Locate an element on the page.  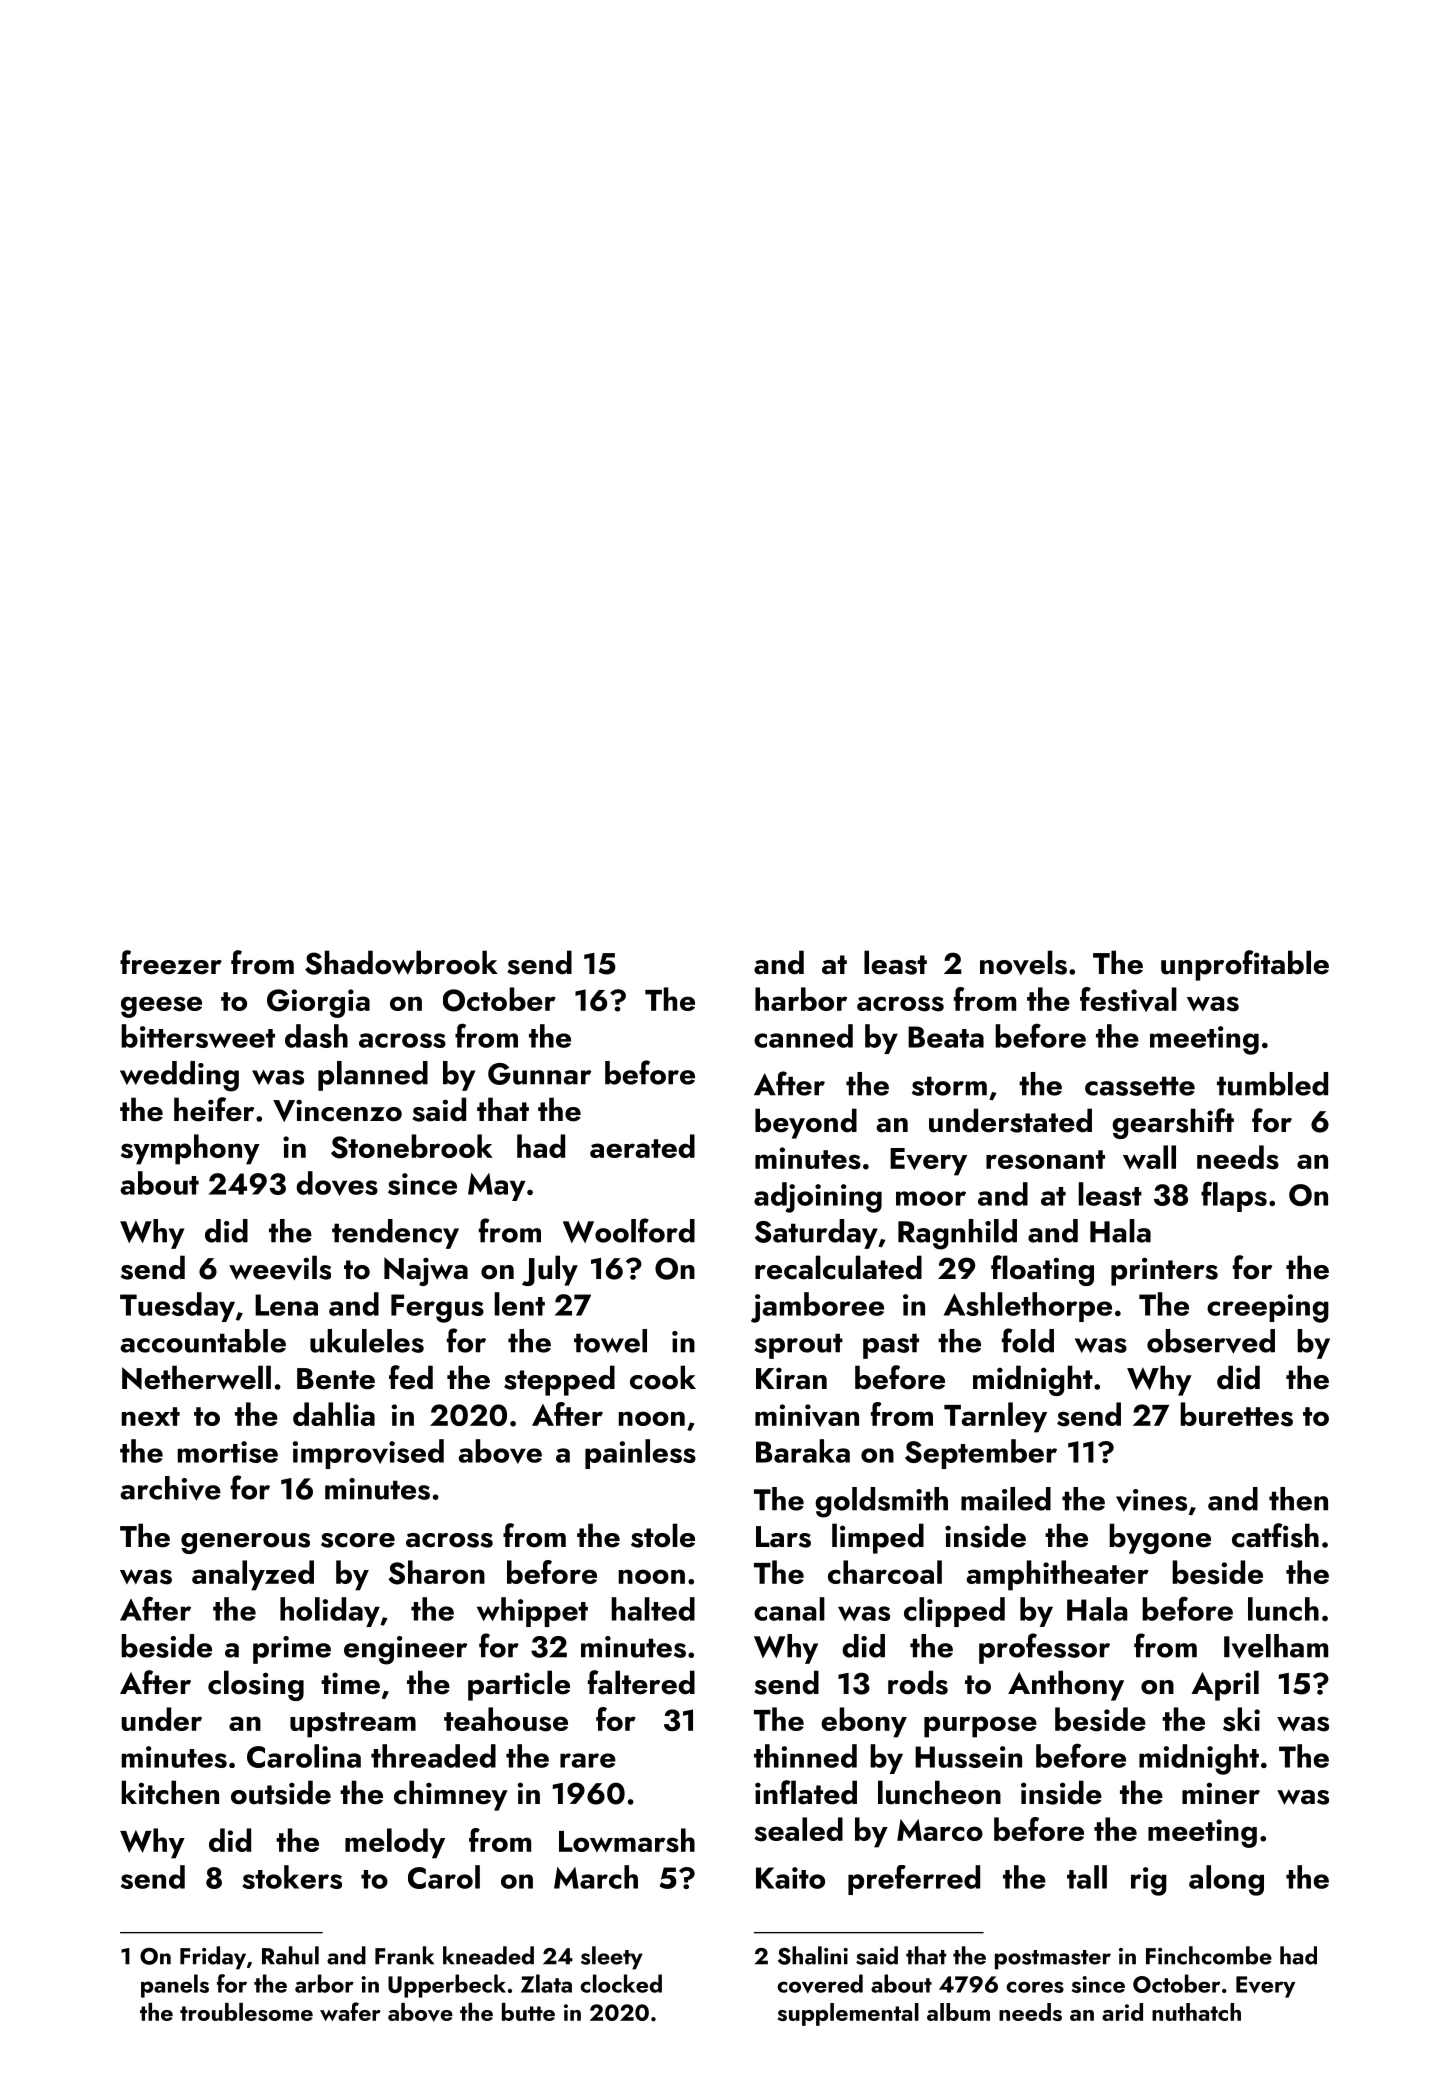
Shadowbrook is located at coordinates (401, 962).
